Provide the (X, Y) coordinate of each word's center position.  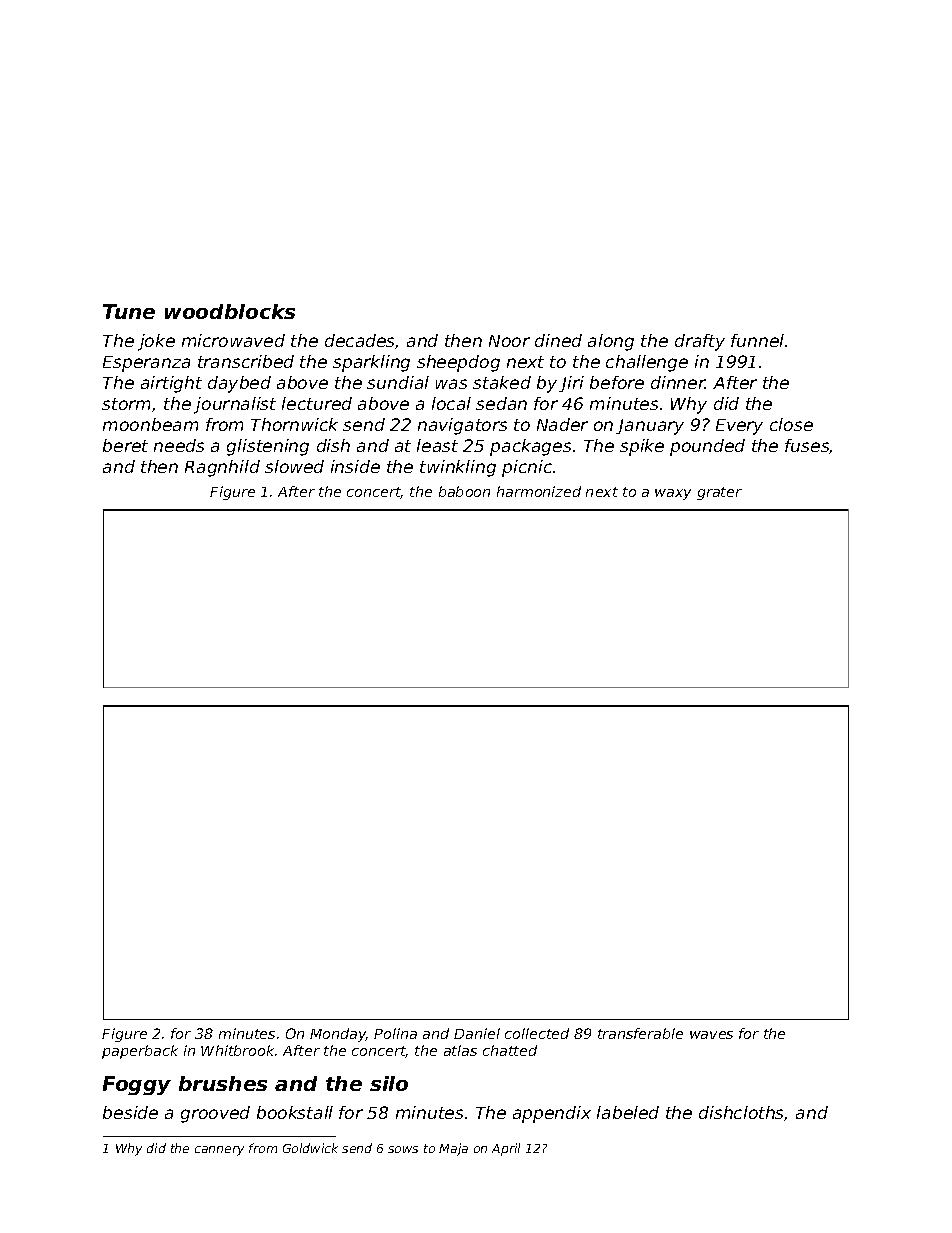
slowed (294, 466)
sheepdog (458, 363)
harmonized (539, 491)
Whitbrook (237, 1050)
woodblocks (230, 311)
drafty (700, 342)
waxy (673, 494)
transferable (640, 1033)
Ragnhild (222, 468)
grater (719, 493)
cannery (219, 1151)
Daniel (477, 1033)
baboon (464, 491)
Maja (453, 1149)
